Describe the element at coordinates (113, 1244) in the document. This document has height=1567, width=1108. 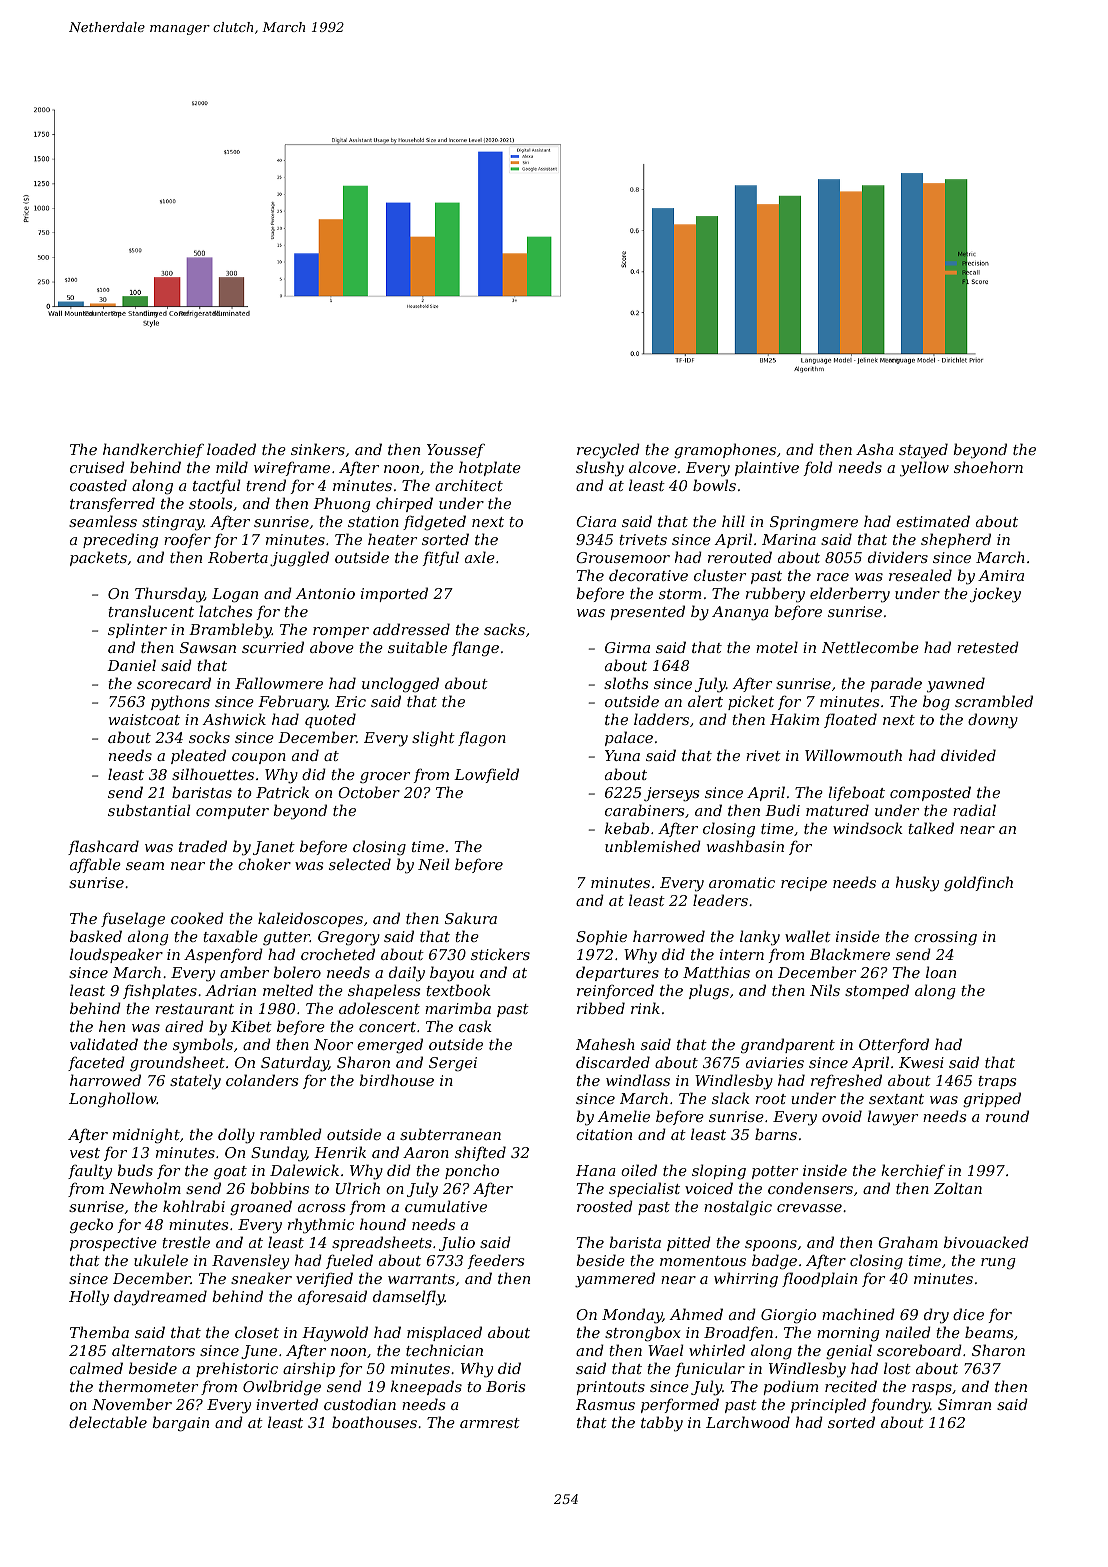
I see `prospective` at that location.
